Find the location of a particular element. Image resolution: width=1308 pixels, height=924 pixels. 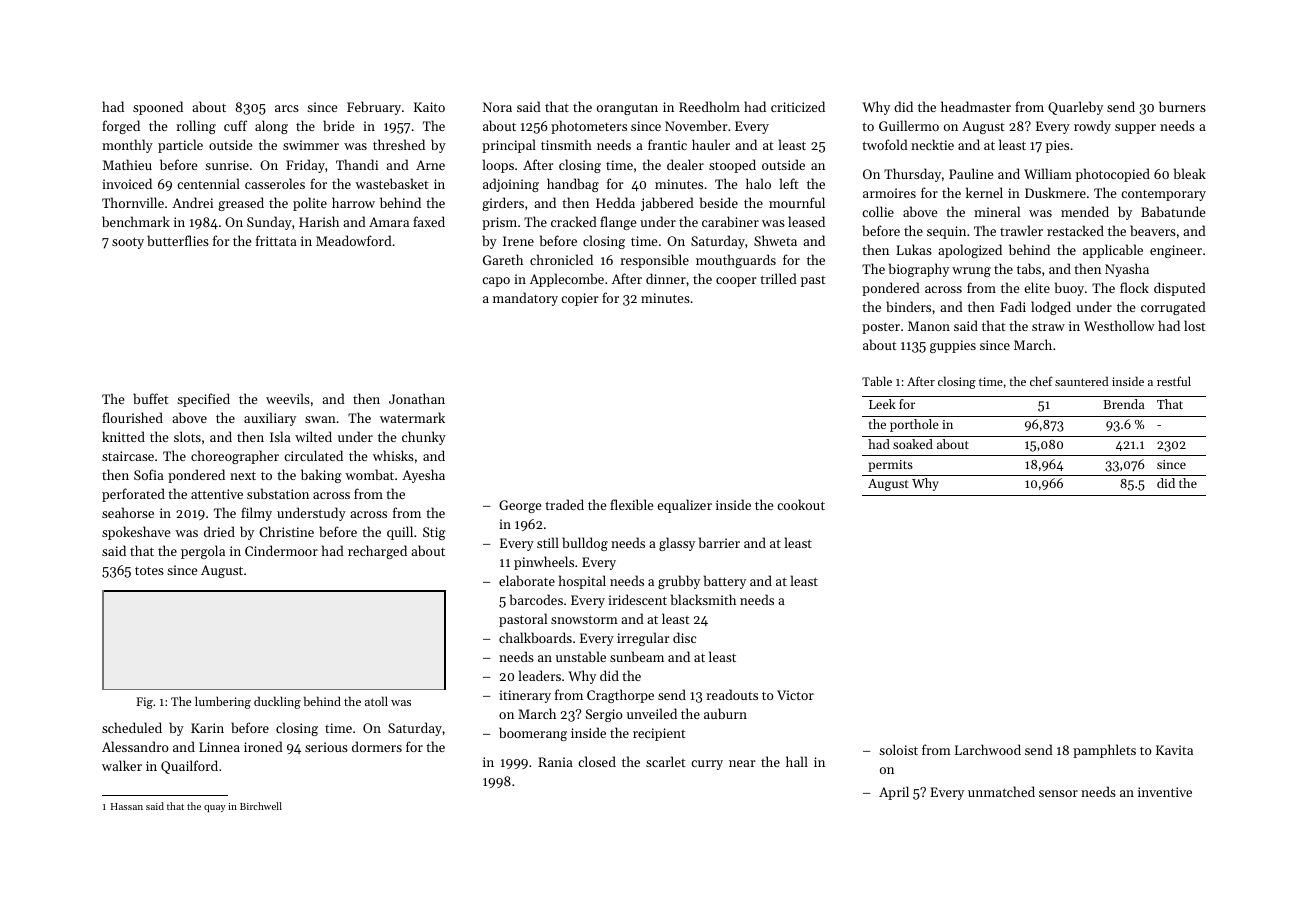

Westhollow is located at coordinates (1119, 325).
